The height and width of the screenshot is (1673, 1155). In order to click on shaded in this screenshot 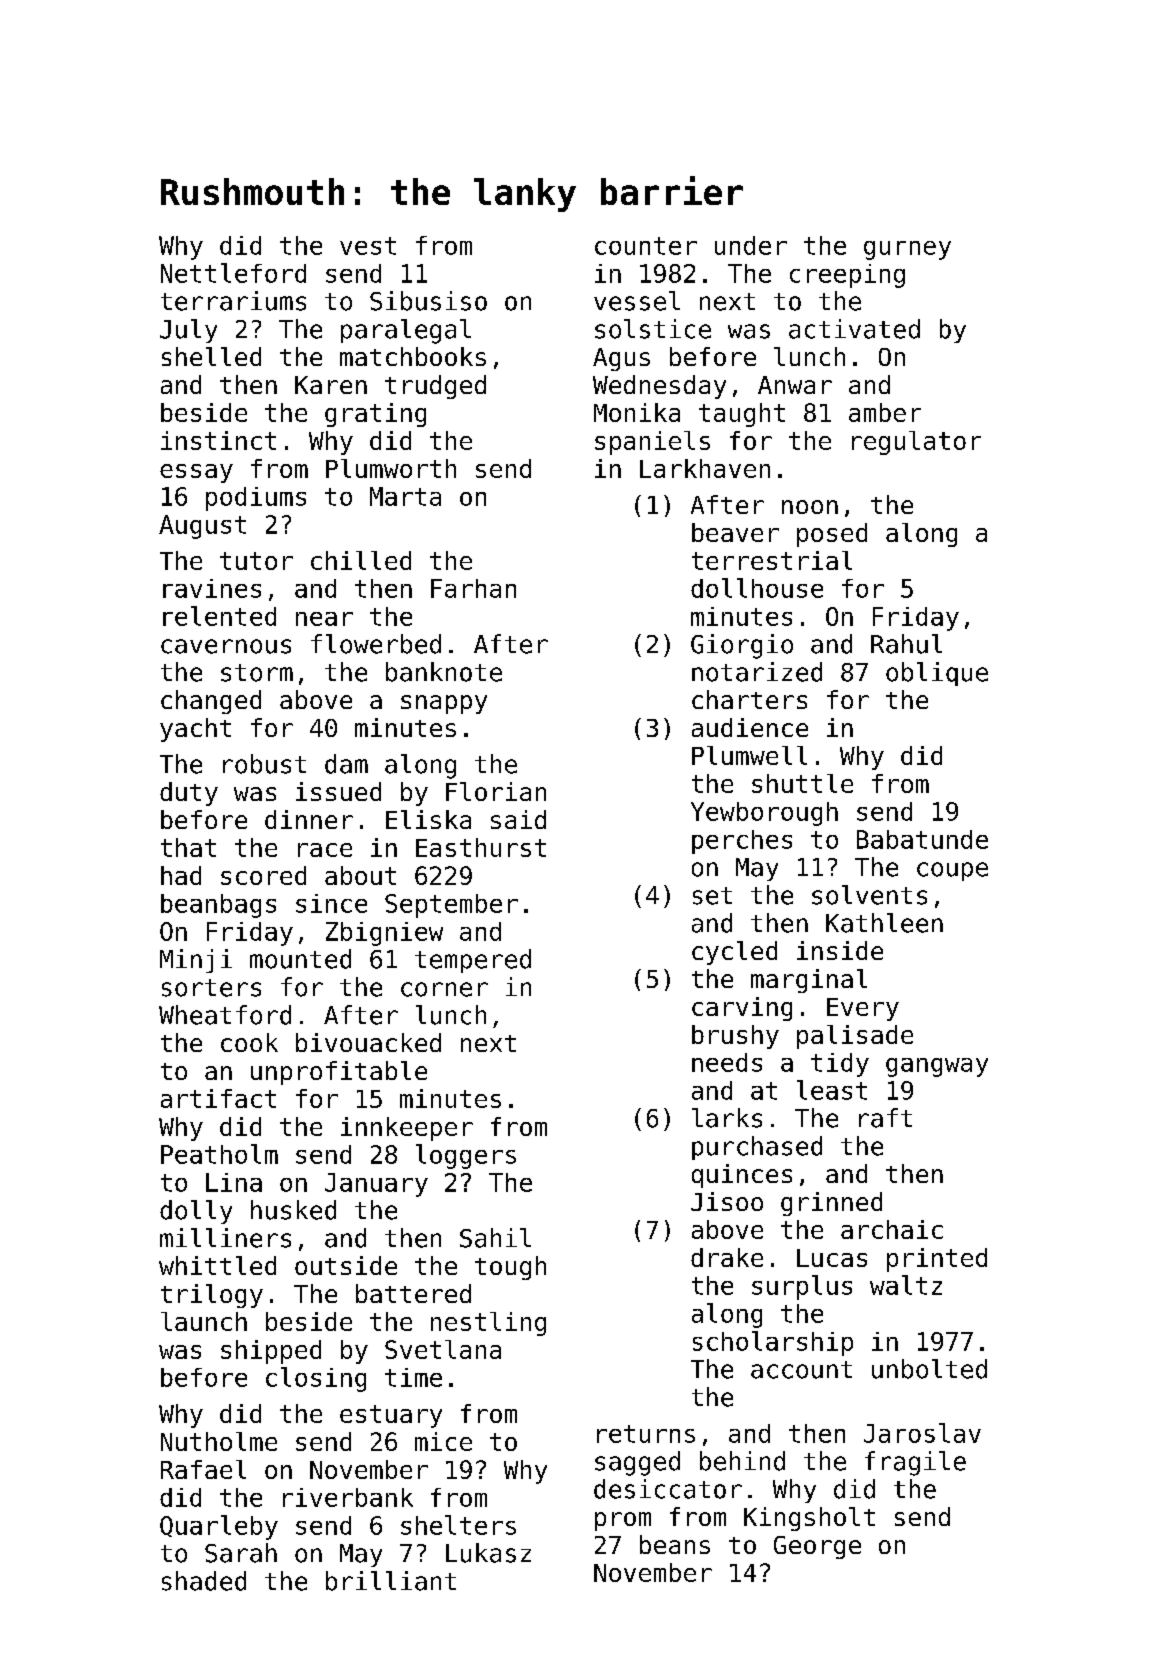, I will do `click(204, 1581)`.
